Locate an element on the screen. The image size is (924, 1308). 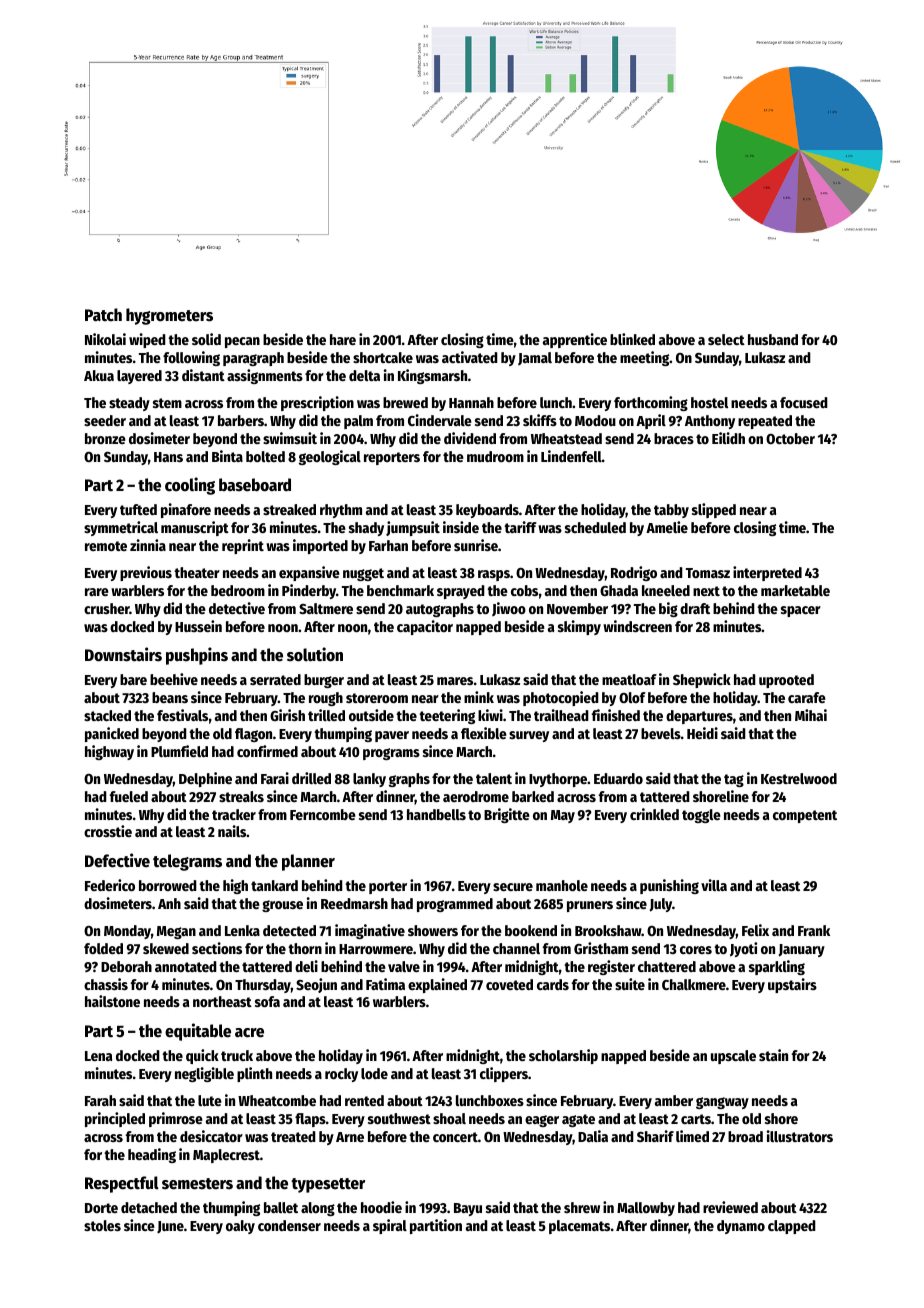
villa is located at coordinates (714, 885).
